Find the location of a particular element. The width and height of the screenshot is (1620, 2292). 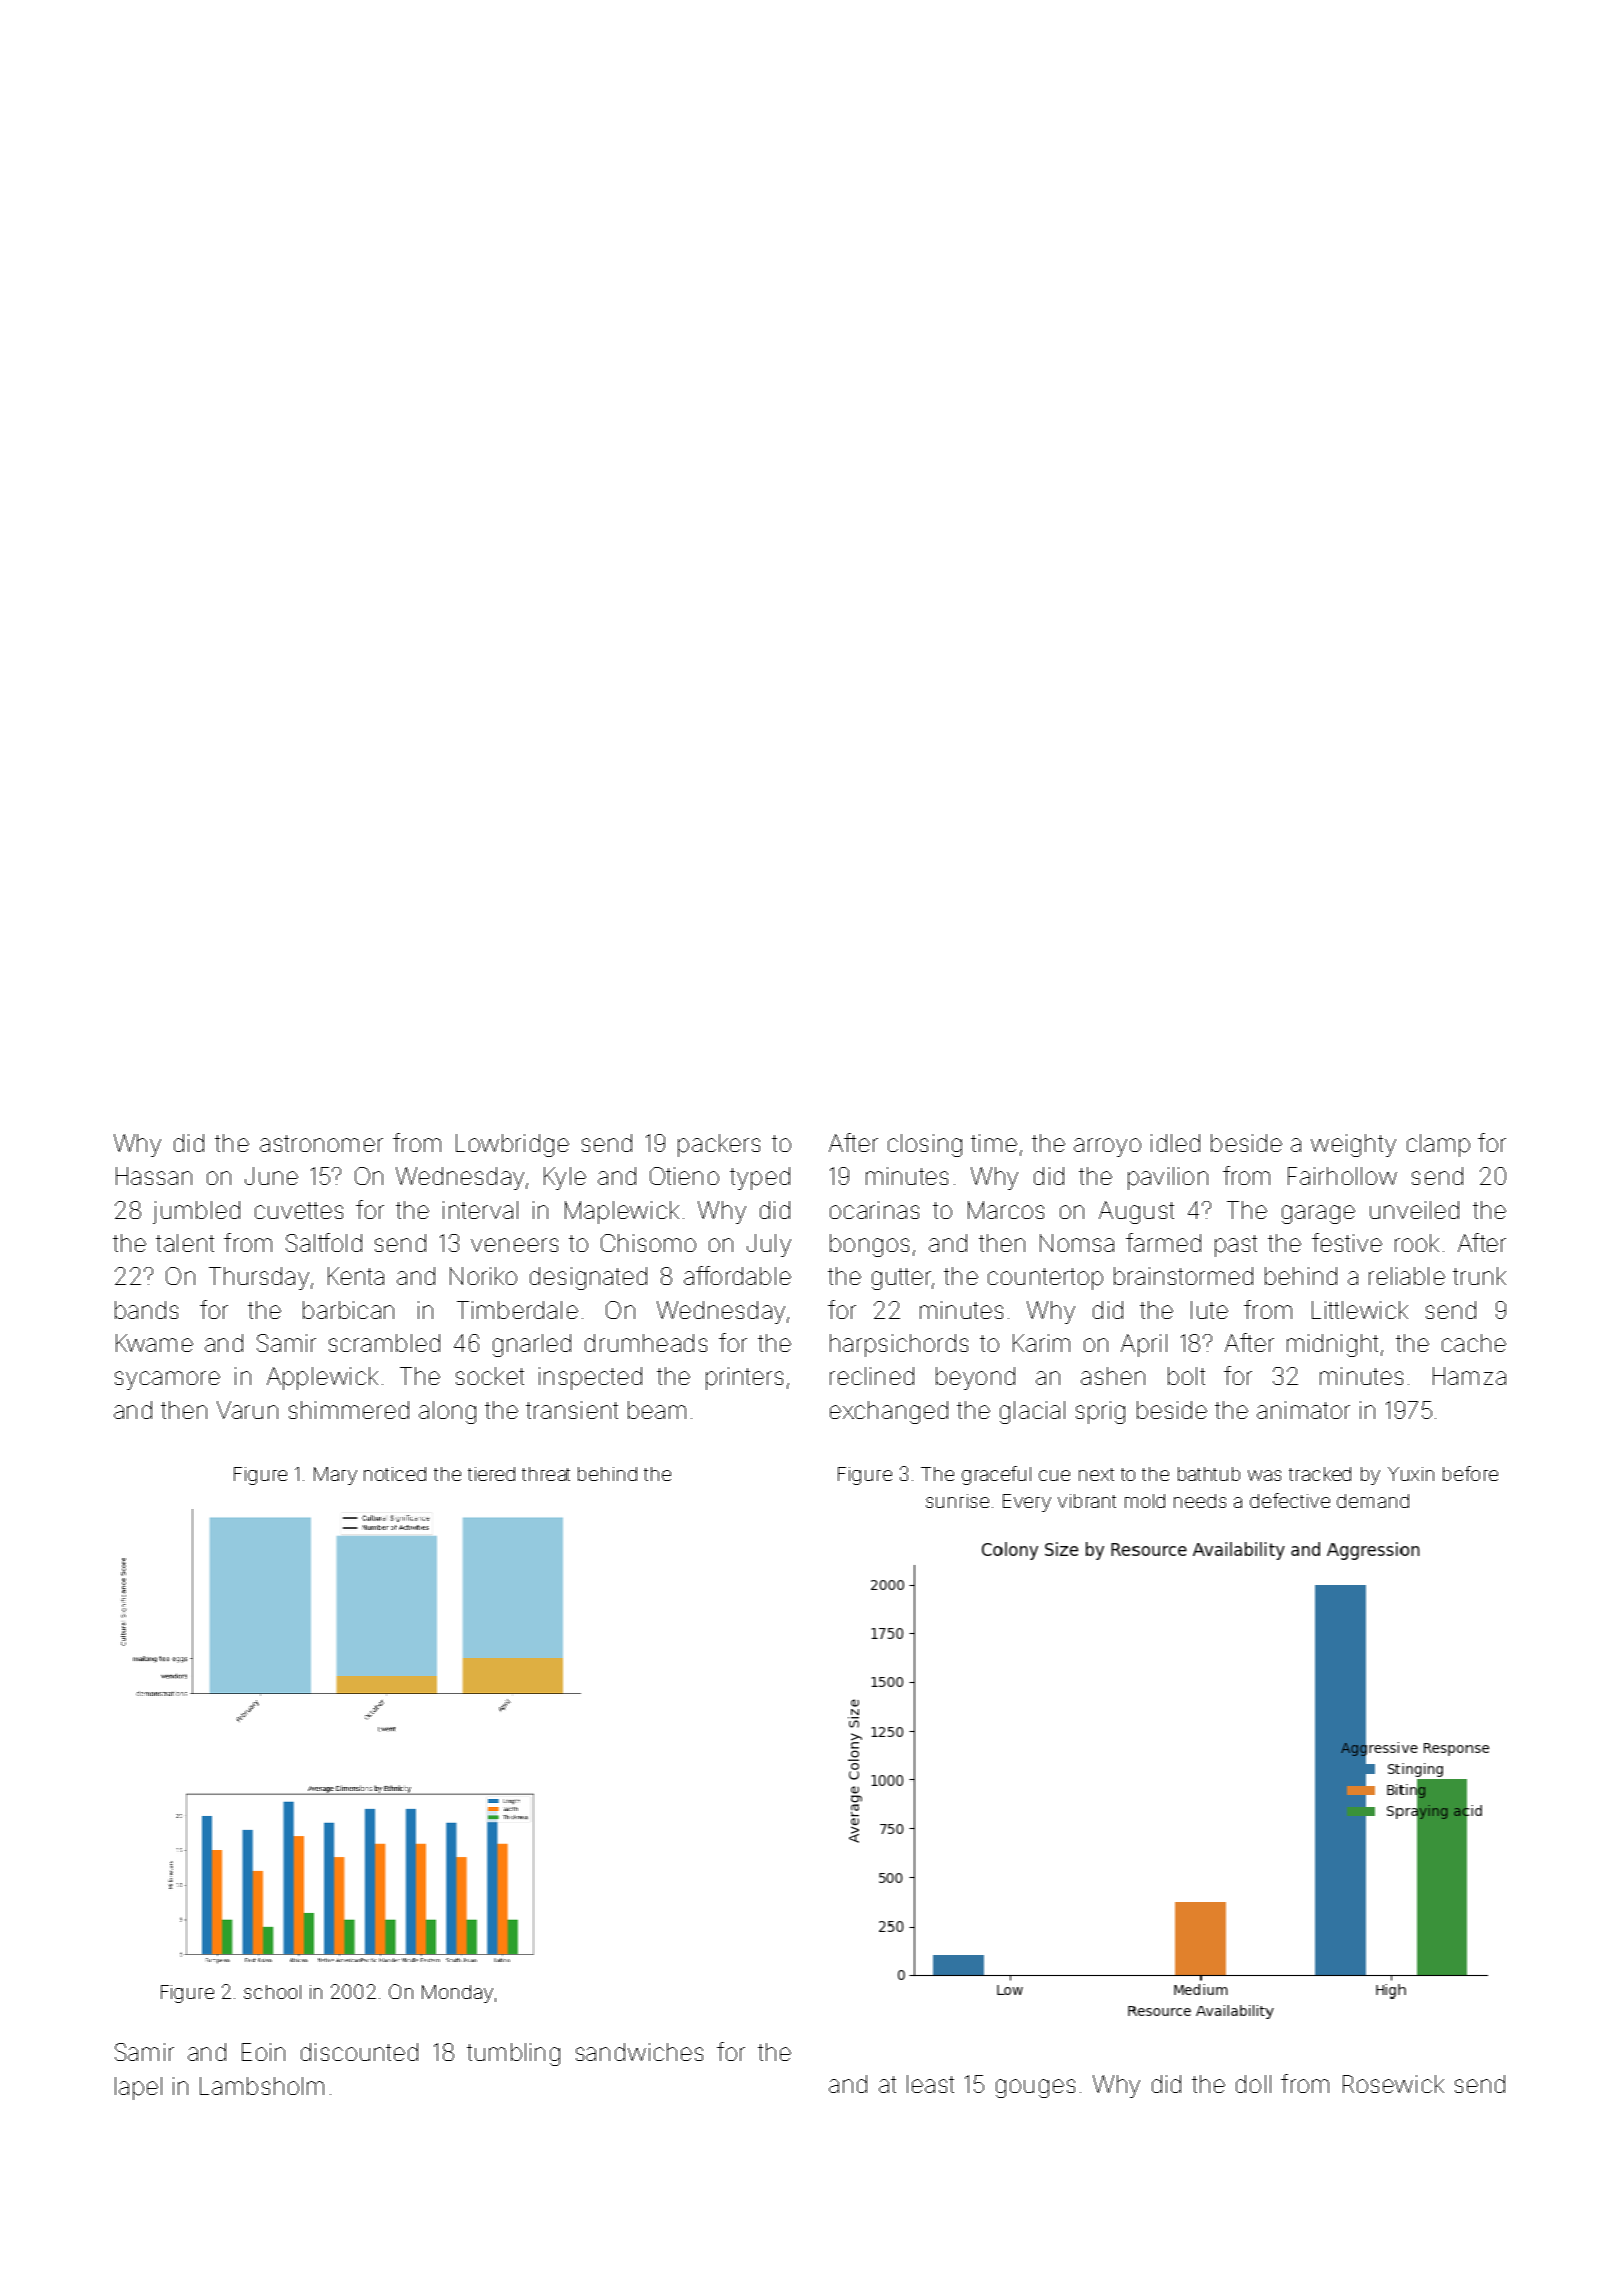

Otieno is located at coordinates (684, 1176).
